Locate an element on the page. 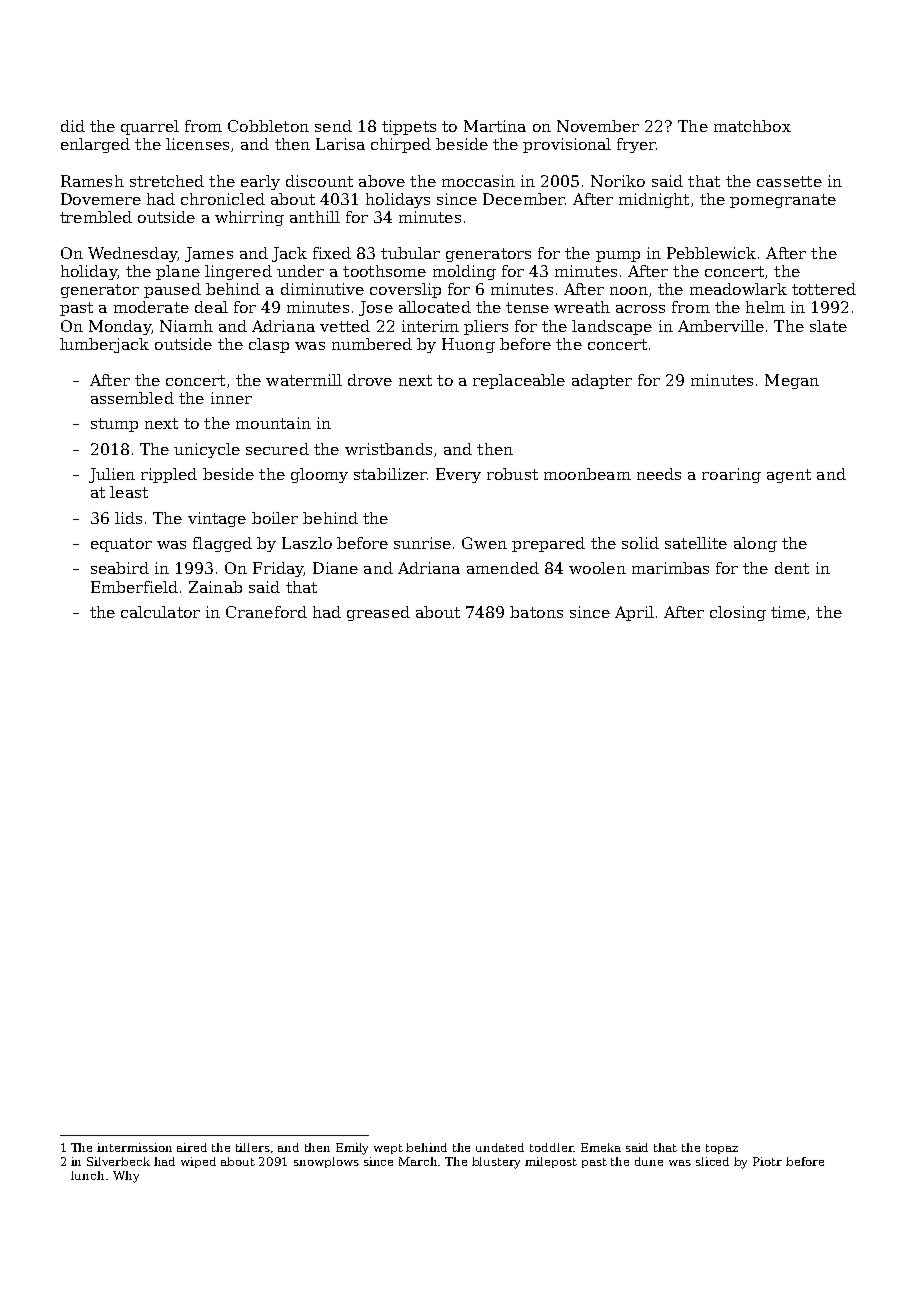 Image resolution: width=924 pixels, height=1314 pixels. whirring is located at coordinates (249, 218).
